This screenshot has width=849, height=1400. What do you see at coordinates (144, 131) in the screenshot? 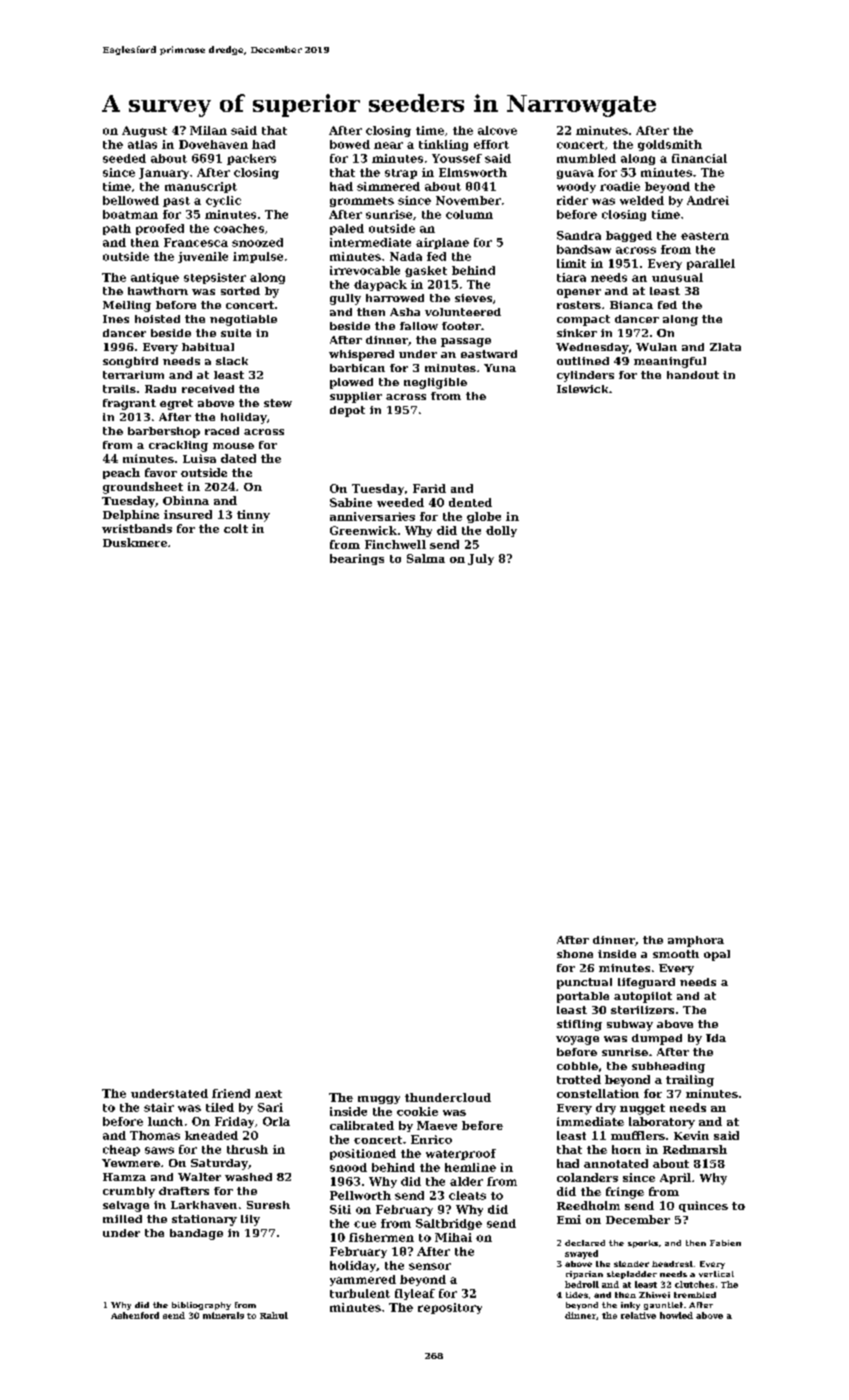
I see `August` at bounding box center [144, 131].
